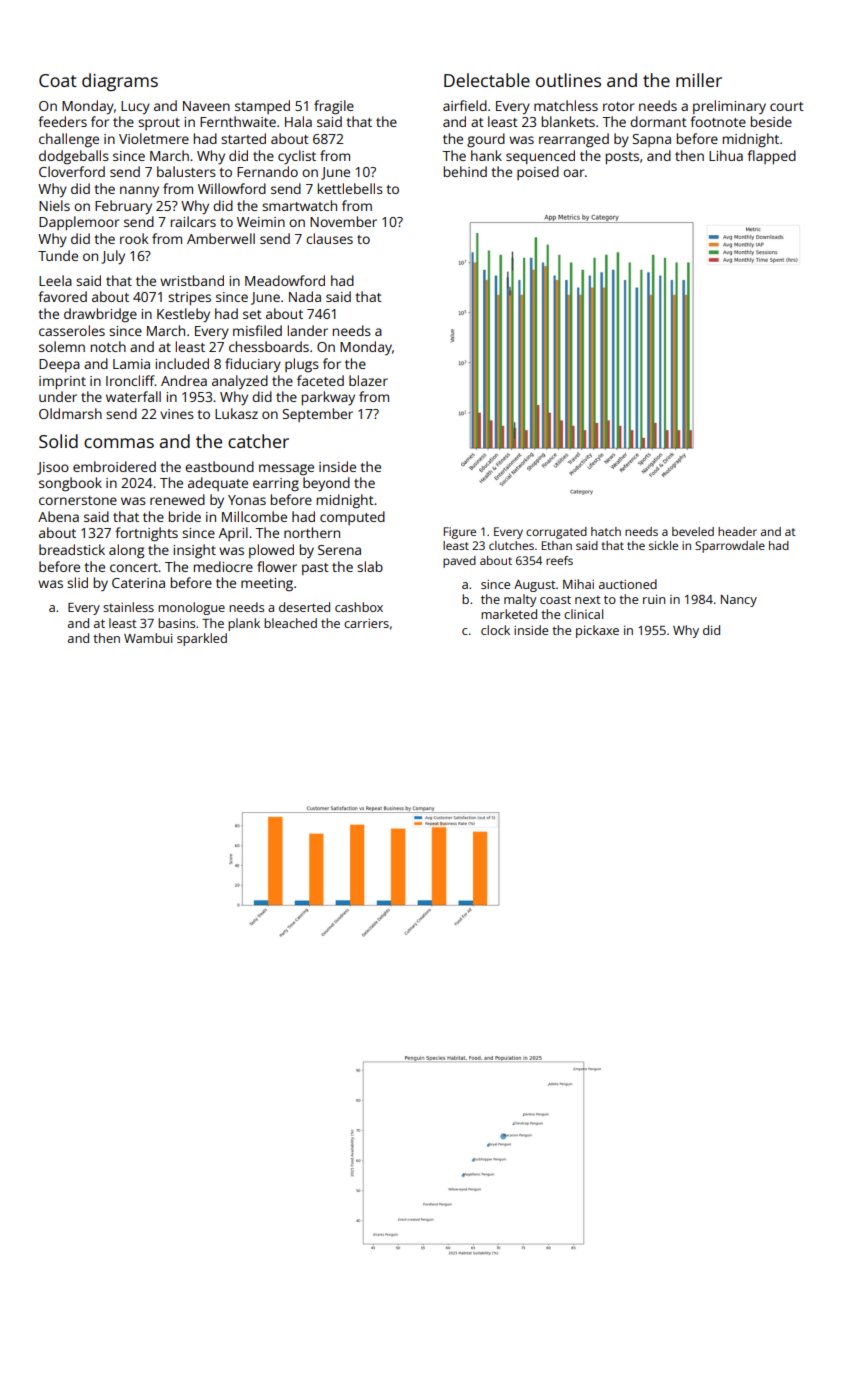 Image resolution: width=849 pixels, height=1400 pixels. Describe the element at coordinates (699, 80) in the document. I see `miller` at that location.
